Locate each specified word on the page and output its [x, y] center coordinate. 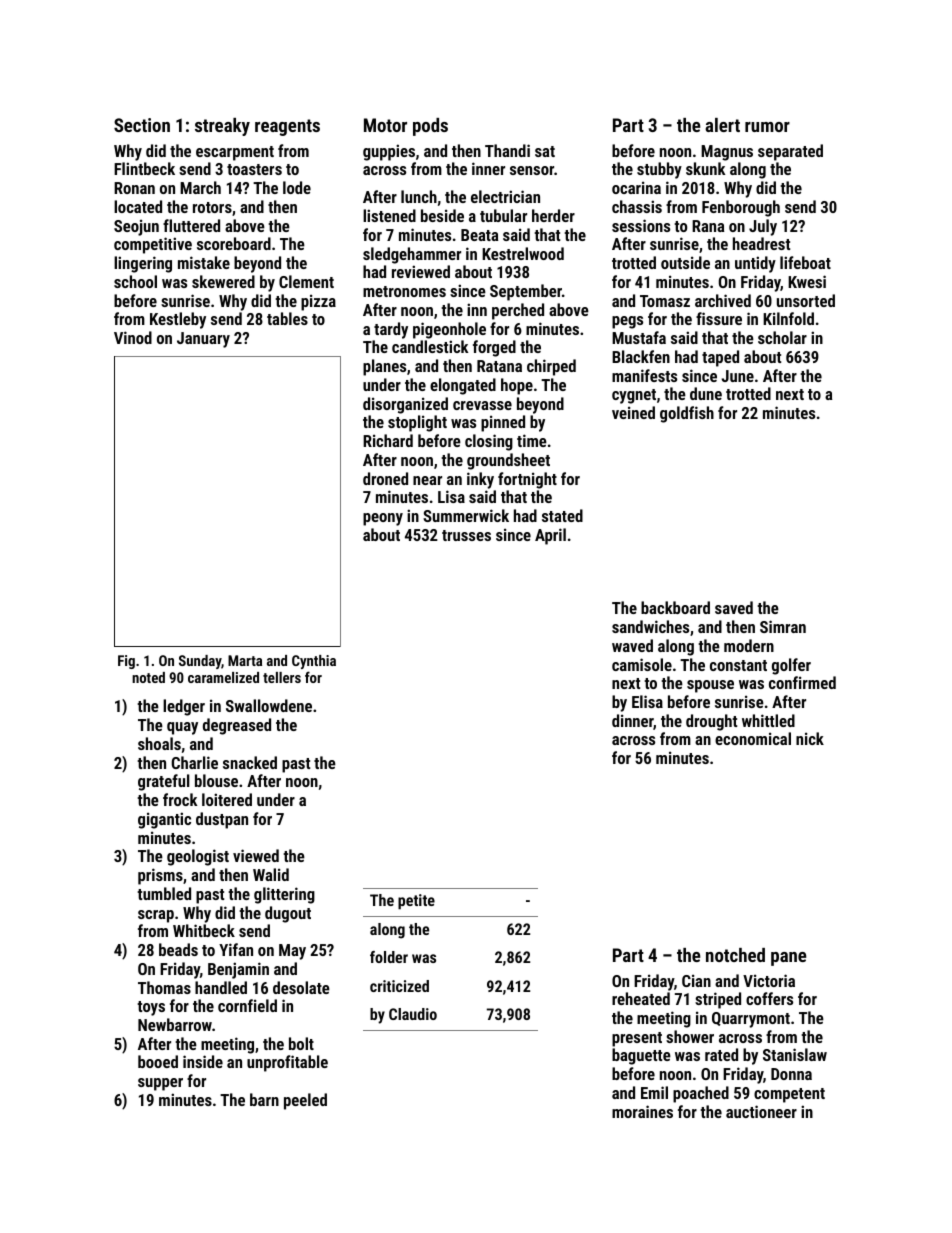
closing [489, 442]
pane [788, 959]
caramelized [223, 677]
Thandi [507, 150]
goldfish [687, 414]
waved [632, 645]
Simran [783, 626]
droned [385, 478]
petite [416, 902]
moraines [642, 1111]
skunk [705, 168]
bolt [301, 1043]
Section [142, 125]
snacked [250, 762]
